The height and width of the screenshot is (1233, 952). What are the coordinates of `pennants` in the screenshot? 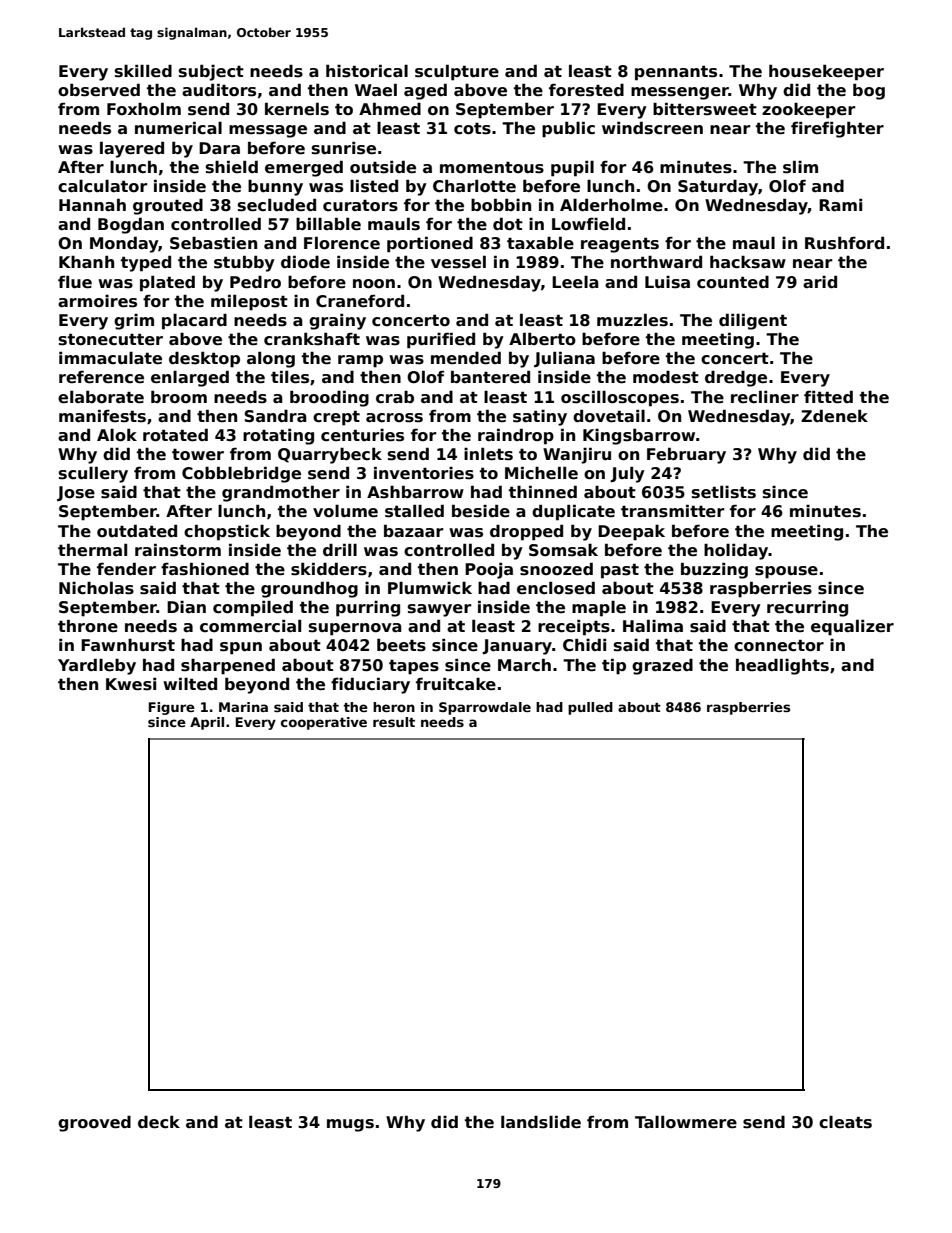 It's located at (676, 73).
